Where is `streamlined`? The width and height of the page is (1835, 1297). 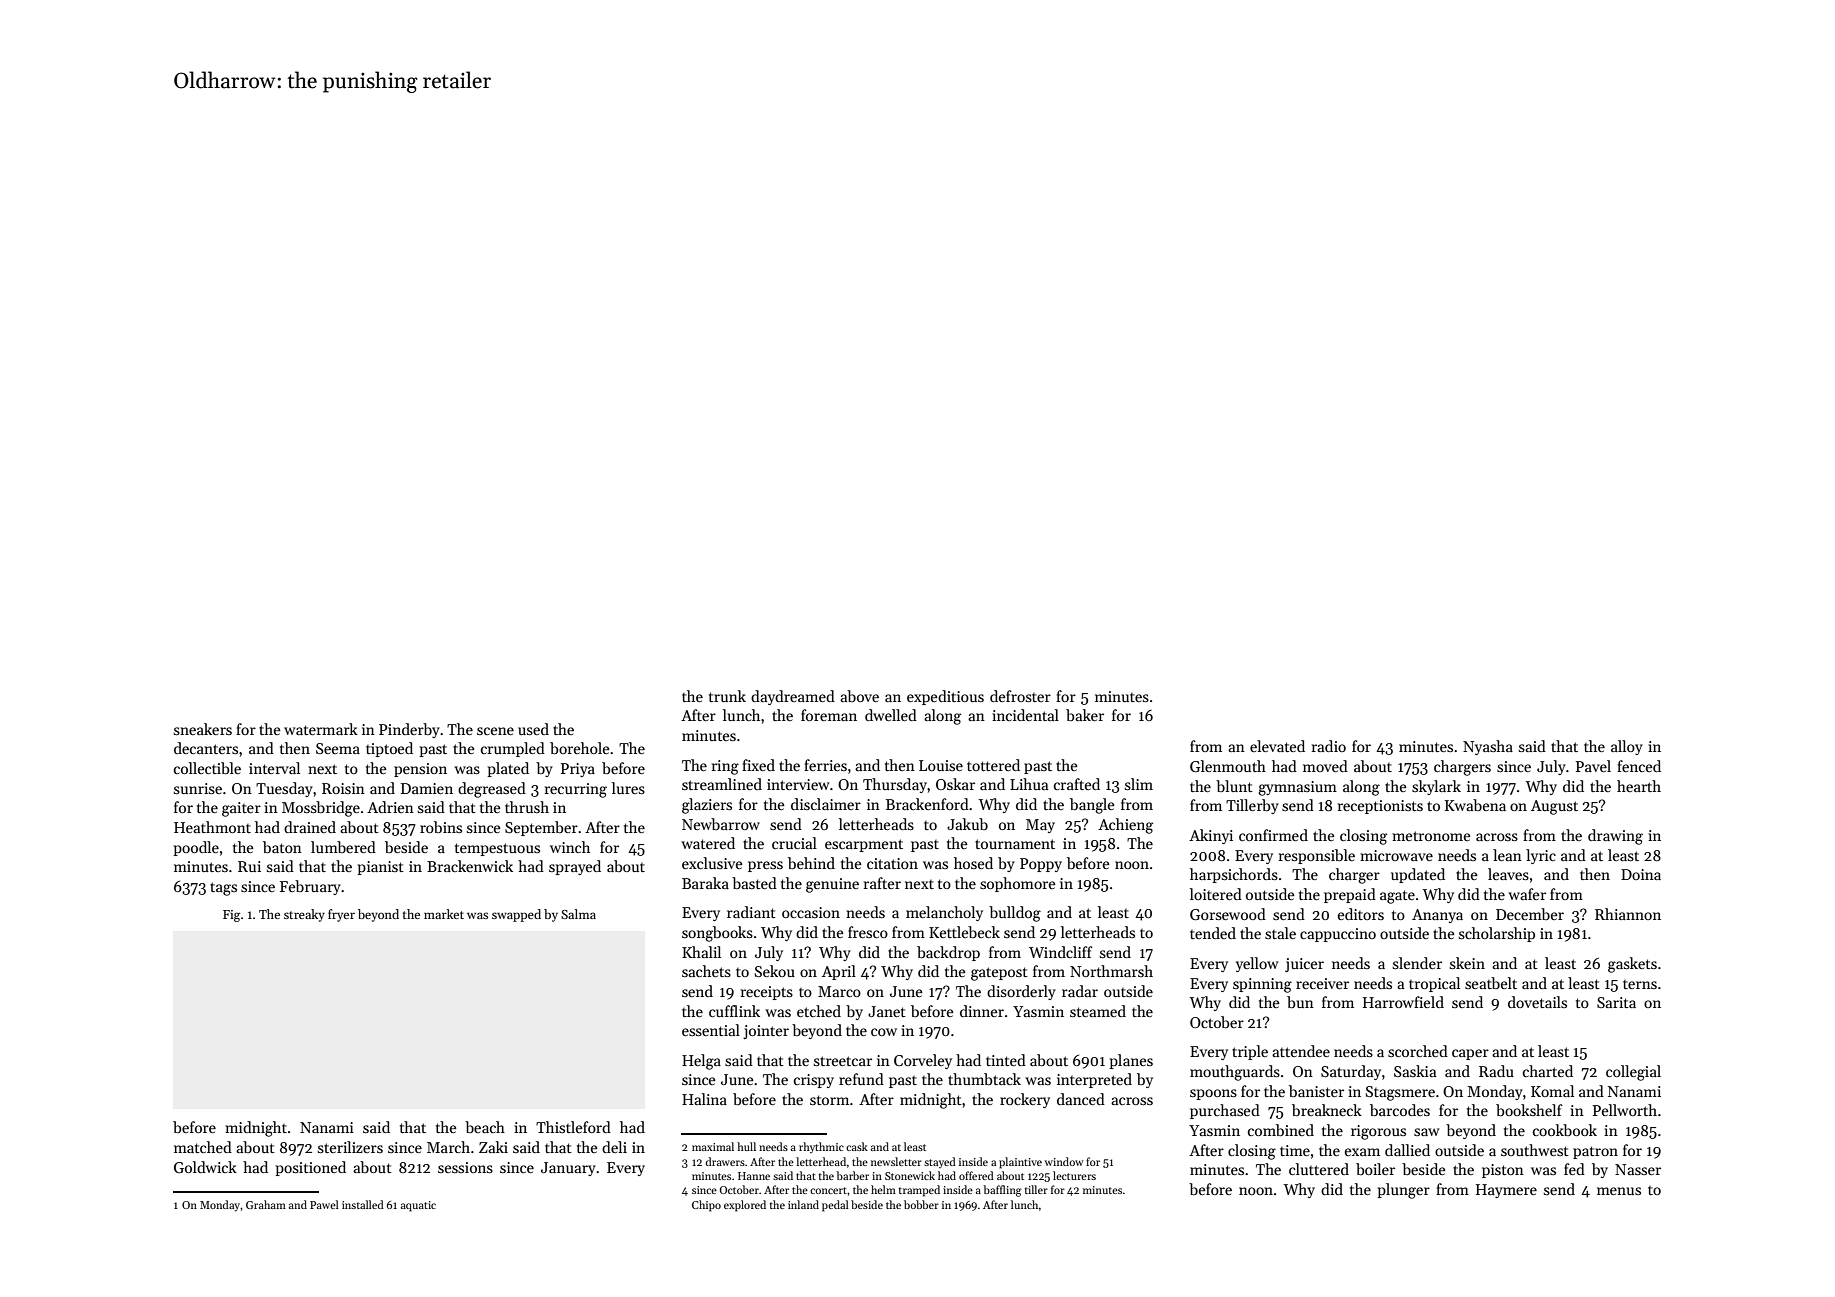
streamlined is located at coordinates (722, 784).
